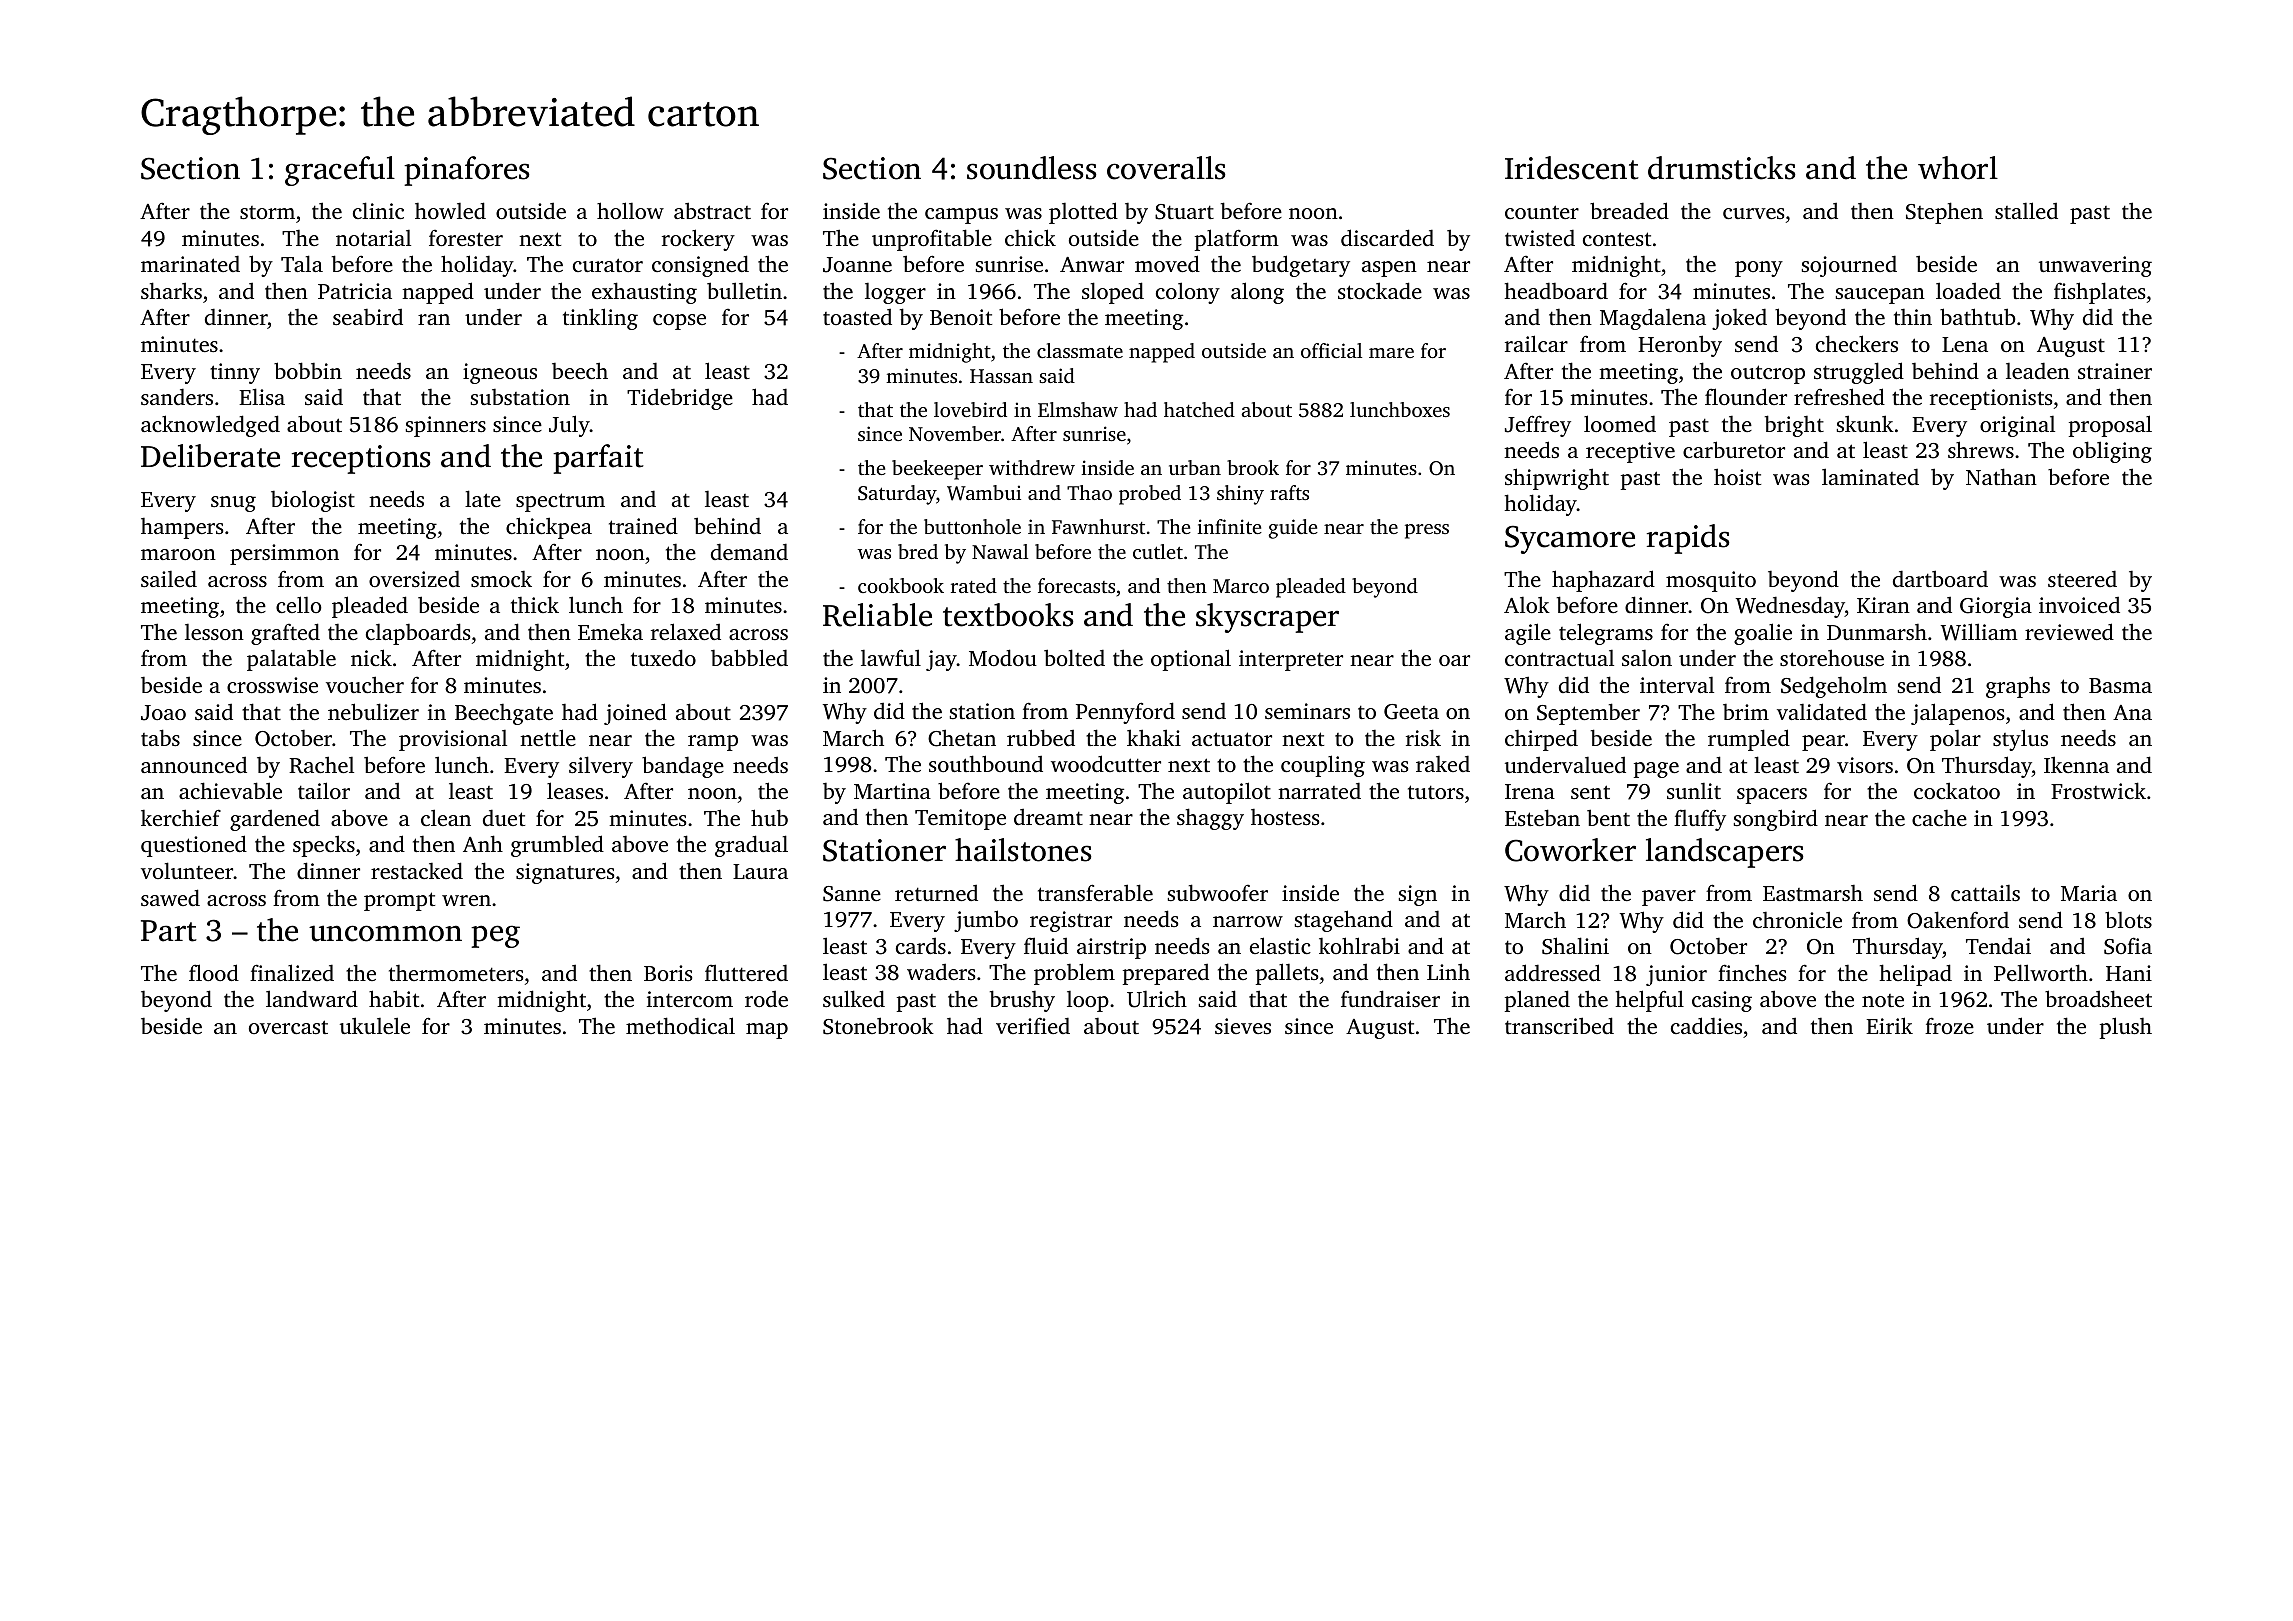  I want to click on marinated, so click(190, 263).
